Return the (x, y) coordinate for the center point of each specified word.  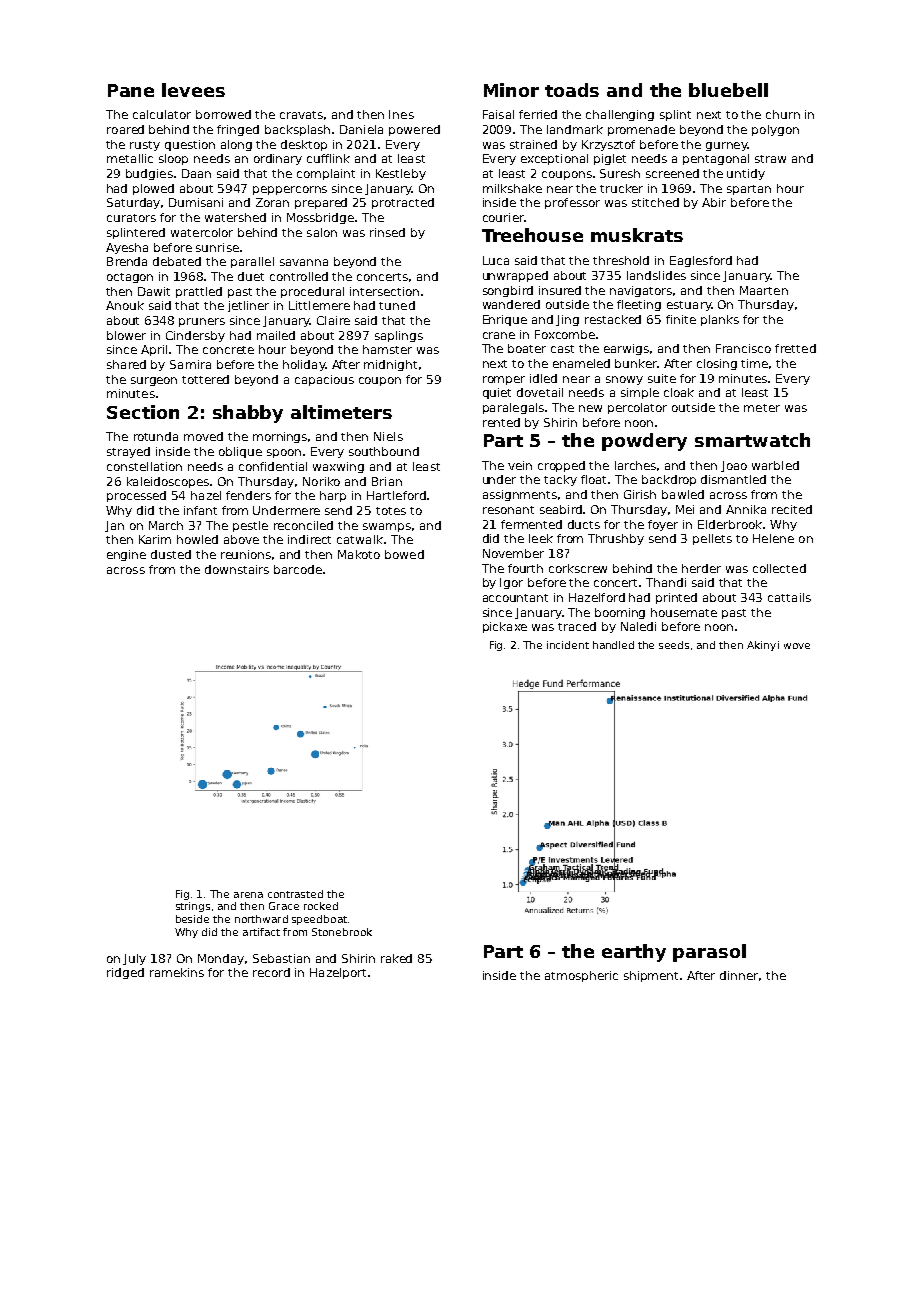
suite (662, 378)
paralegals (513, 408)
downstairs (237, 569)
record (271, 972)
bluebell (728, 90)
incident (568, 645)
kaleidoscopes (169, 482)
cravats (301, 115)
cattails (789, 597)
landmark (575, 129)
